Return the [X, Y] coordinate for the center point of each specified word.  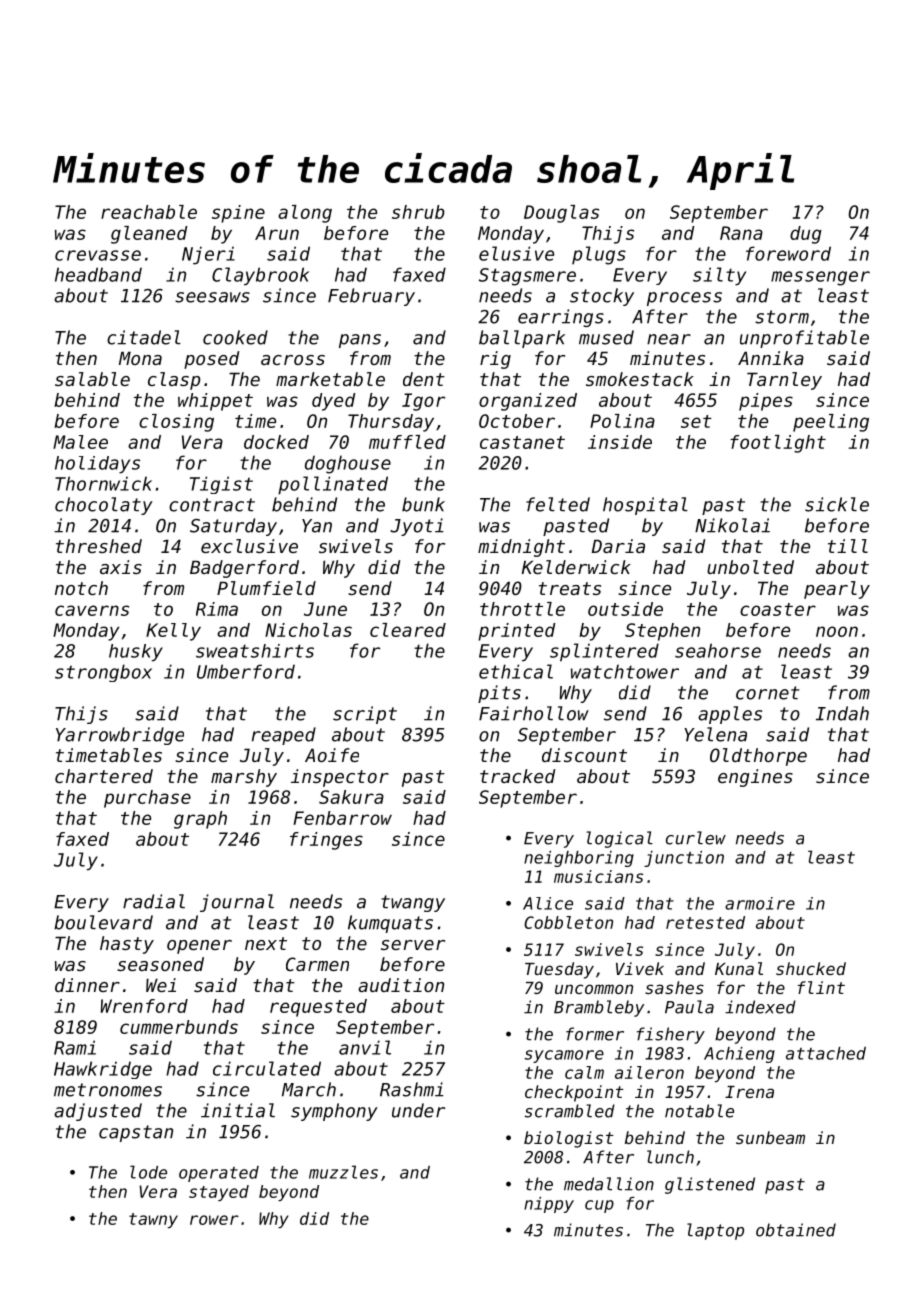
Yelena [715, 734]
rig [495, 360]
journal [237, 903]
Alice [548, 903]
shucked [811, 968]
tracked [517, 776]
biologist [569, 1139]
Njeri [208, 255]
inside [620, 442]
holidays [97, 465]
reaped [284, 736]
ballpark [522, 339]
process [684, 299]
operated [219, 1174]
